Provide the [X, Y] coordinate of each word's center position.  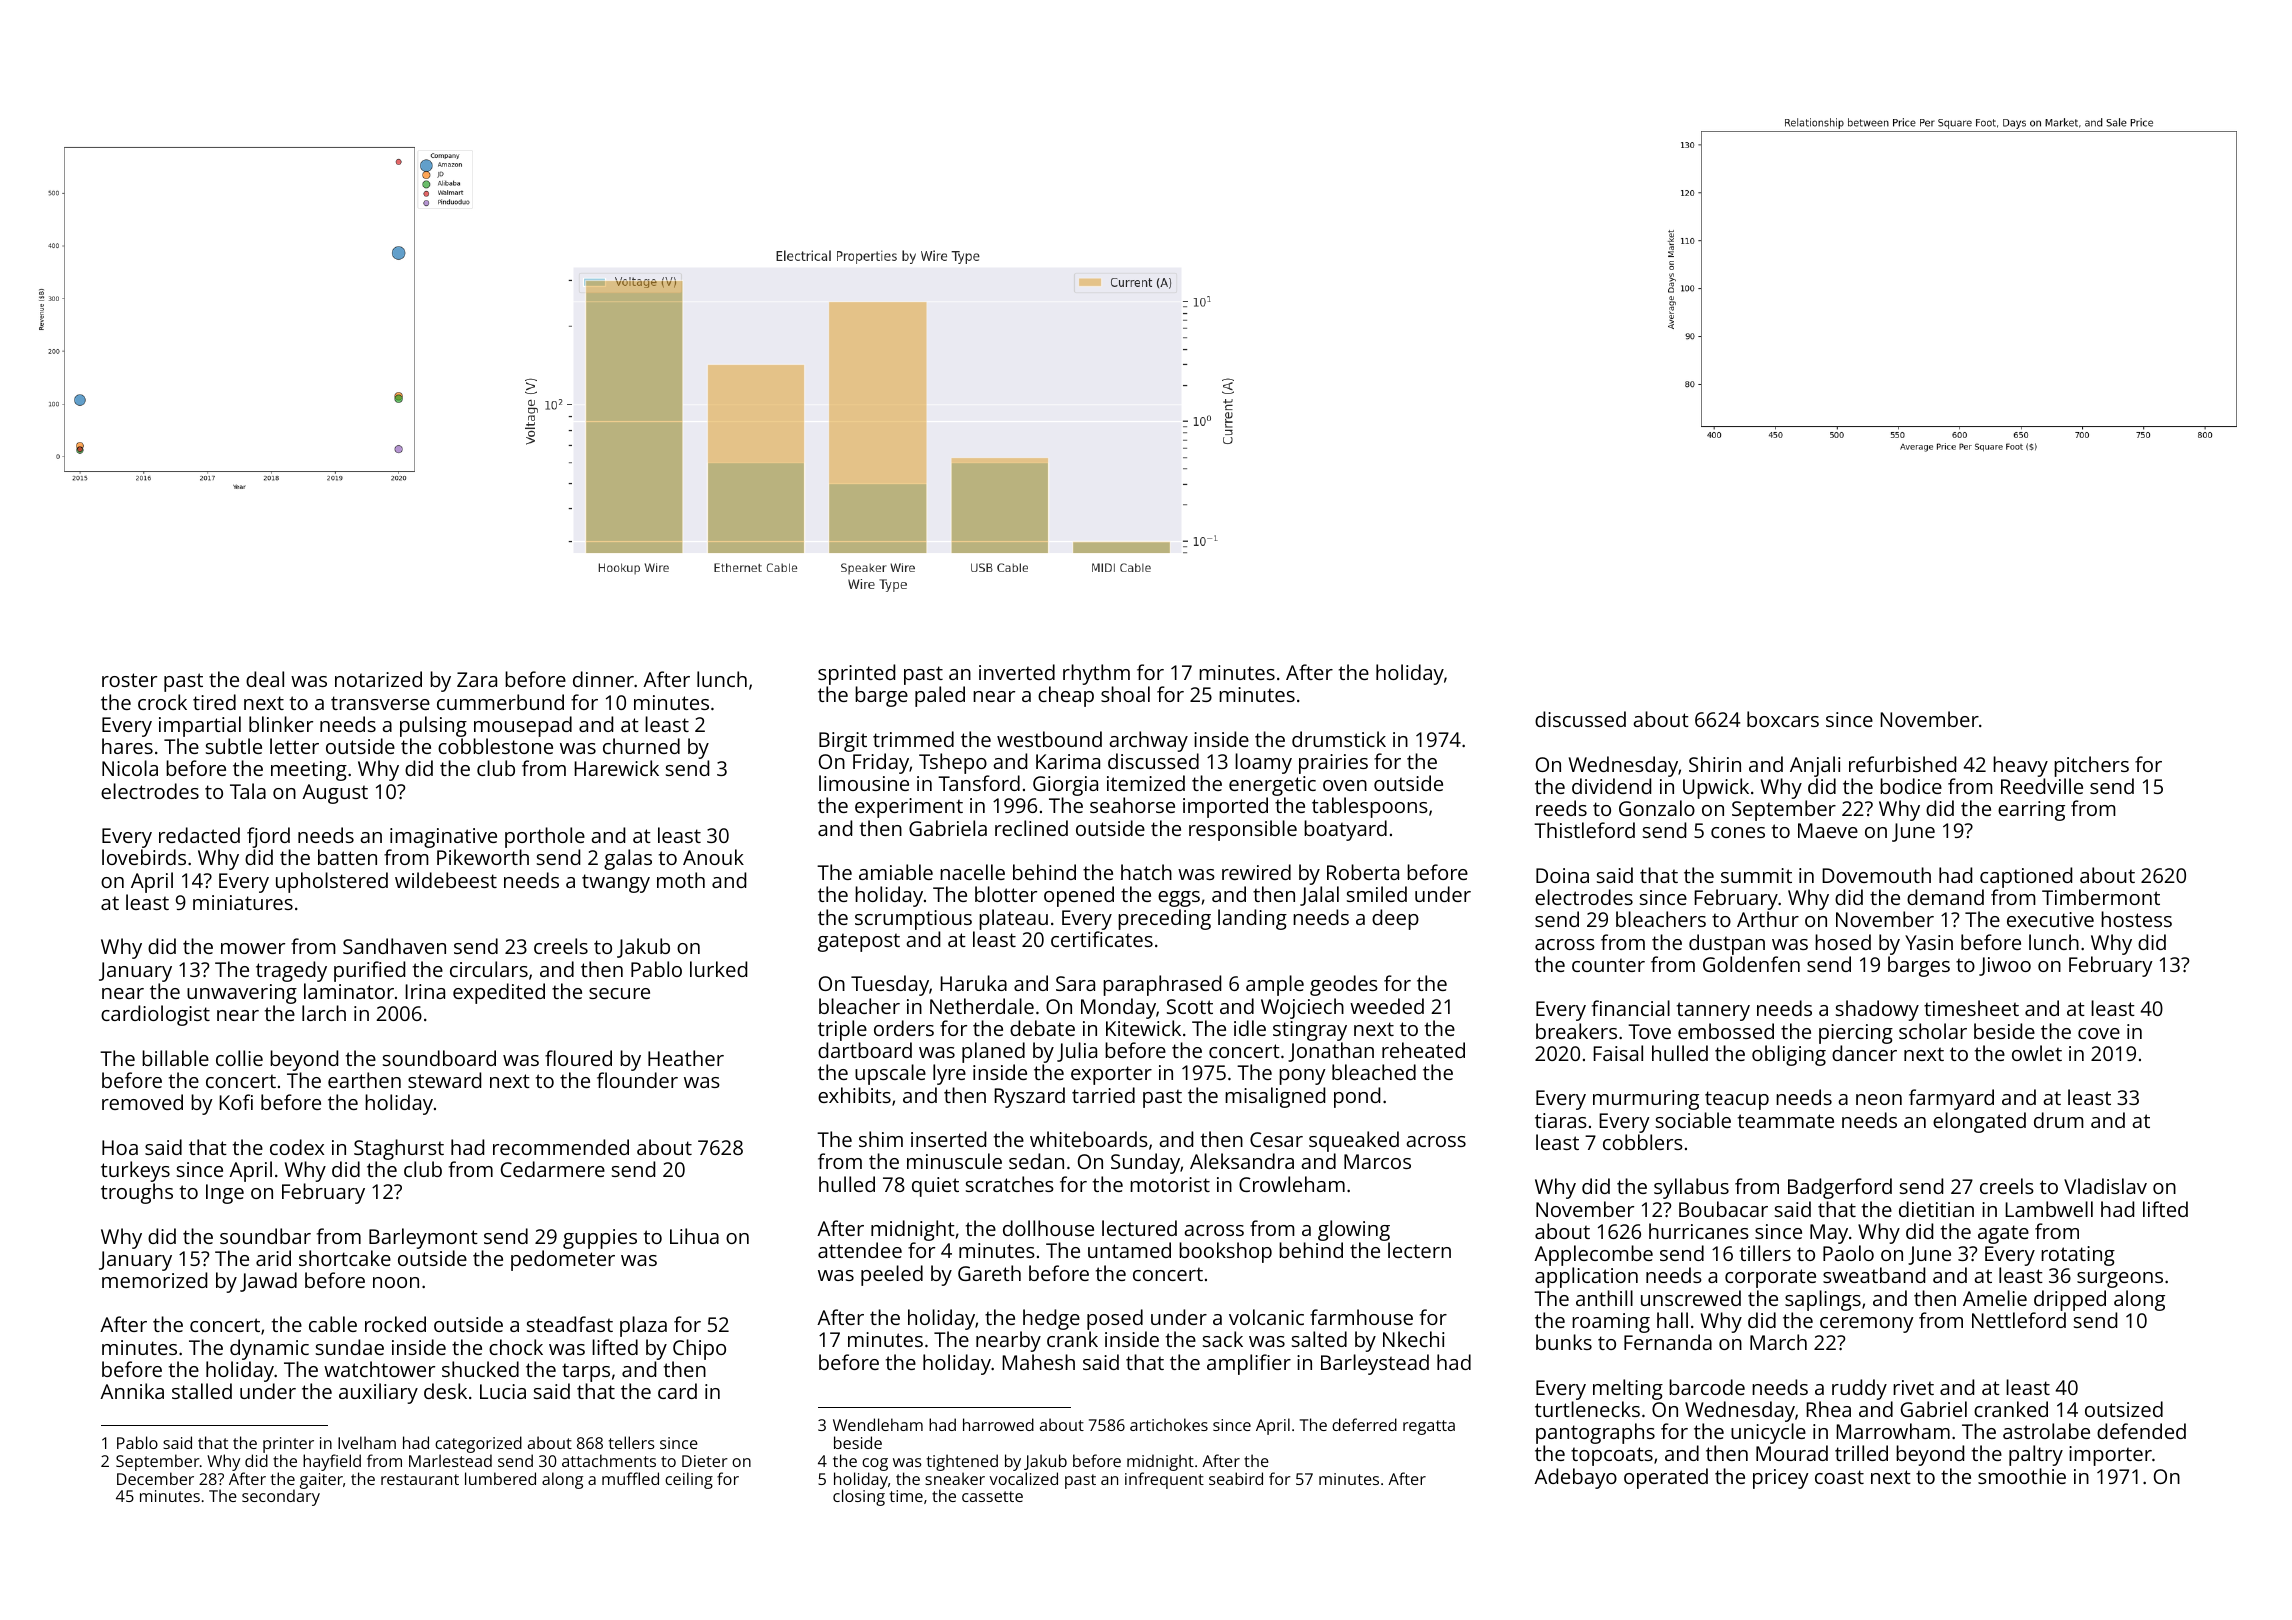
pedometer [563, 1260]
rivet [1913, 1387]
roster [129, 680]
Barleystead [1375, 1364]
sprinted [856, 674]
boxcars [1783, 719]
